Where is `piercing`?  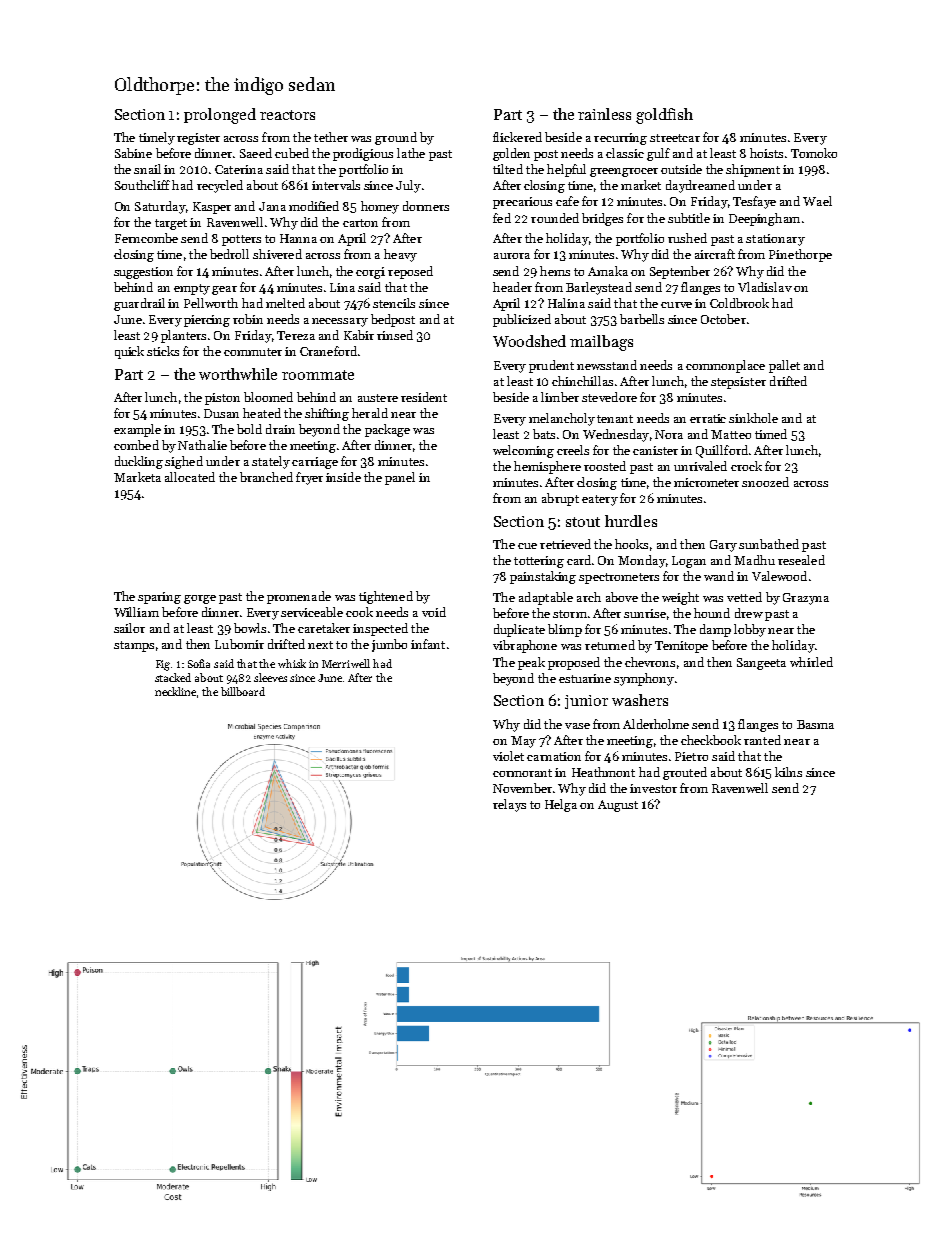
piercing is located at coordinates (207, 321).
